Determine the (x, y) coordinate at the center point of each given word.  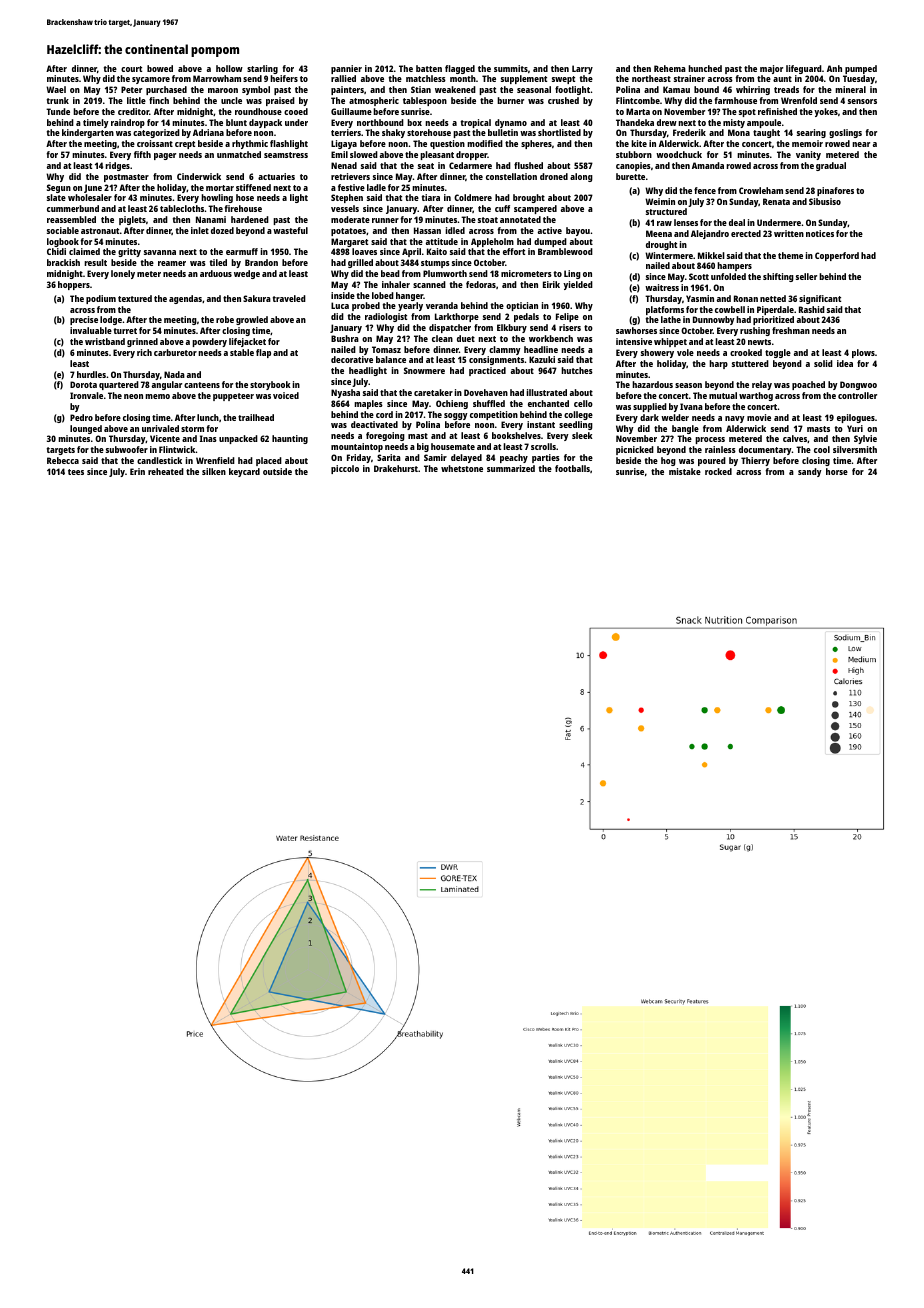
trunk (58, 100)
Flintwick (177, 449)
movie (759, 417)
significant (820, 299)
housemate (453, 446)
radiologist (386, 317)
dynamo (511, 123)
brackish (63, 262)
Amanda (708, 165)
